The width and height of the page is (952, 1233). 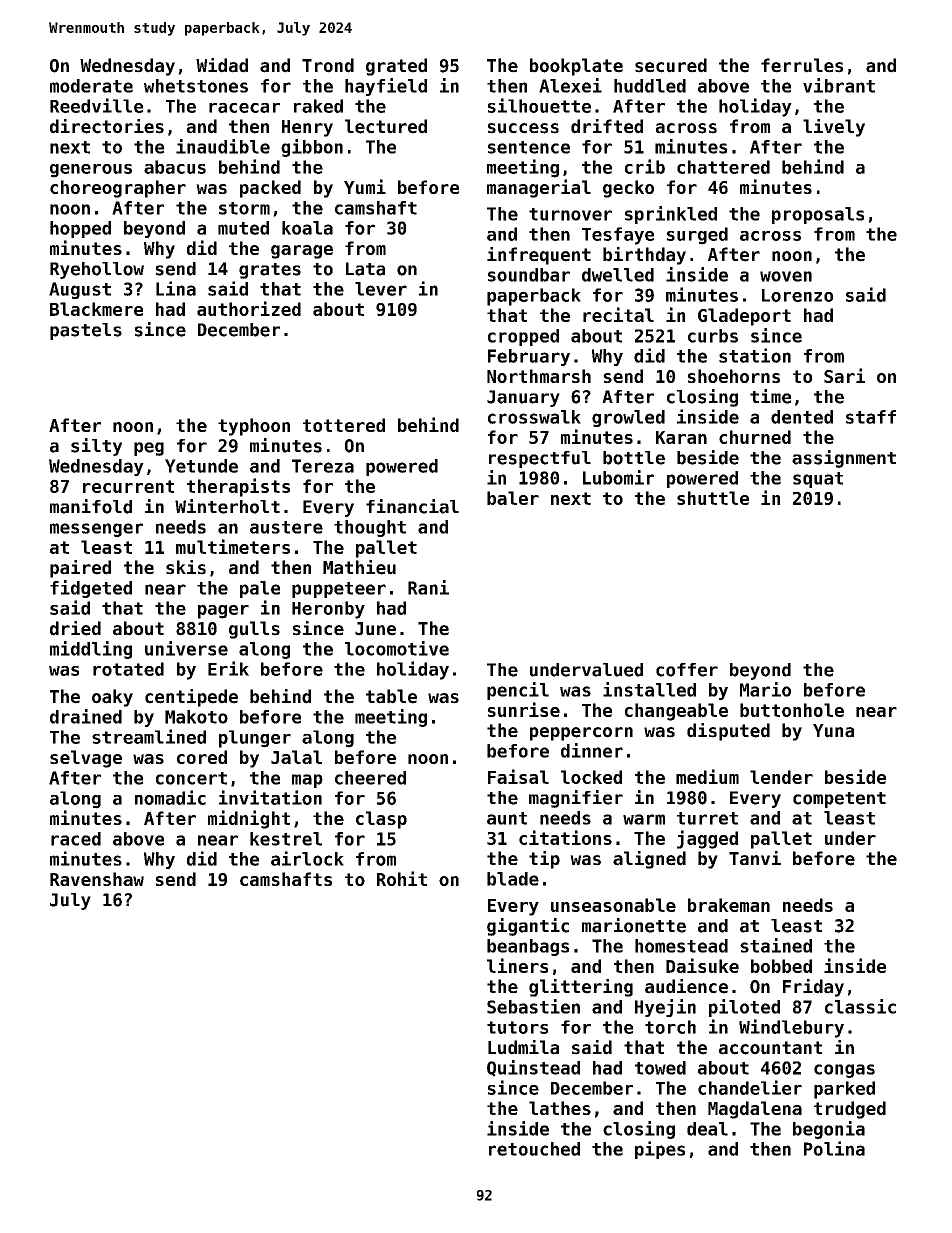 What do you see at coordinates (518, 691) in the page?
I see `pencil` at bounding box center [518, 691].
